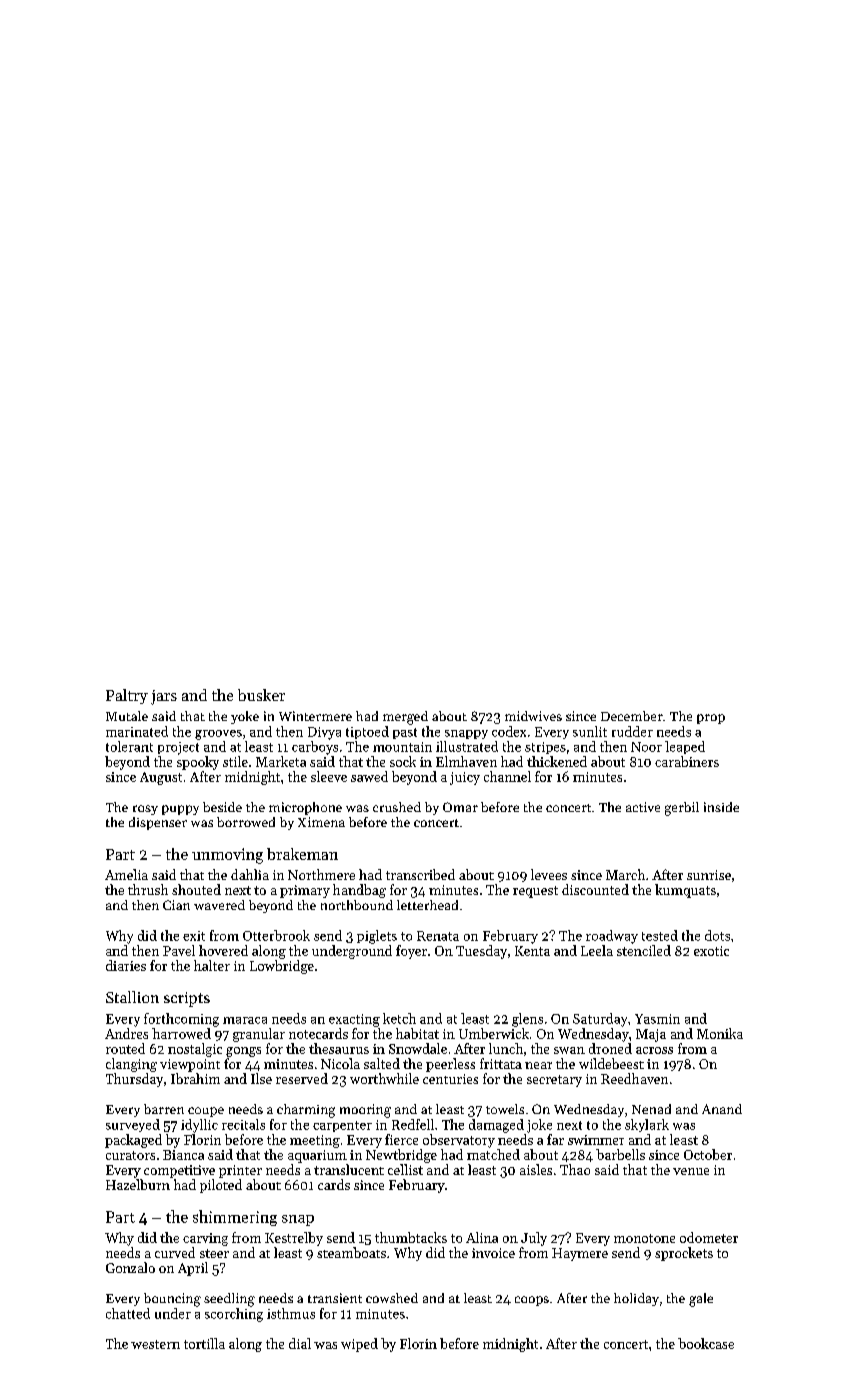 This screenshot has width=849, height=1400. What do you see at coordinates (359, 1345) in the screenshot?
I see `wiped` at bounding box center [359, 1345].
